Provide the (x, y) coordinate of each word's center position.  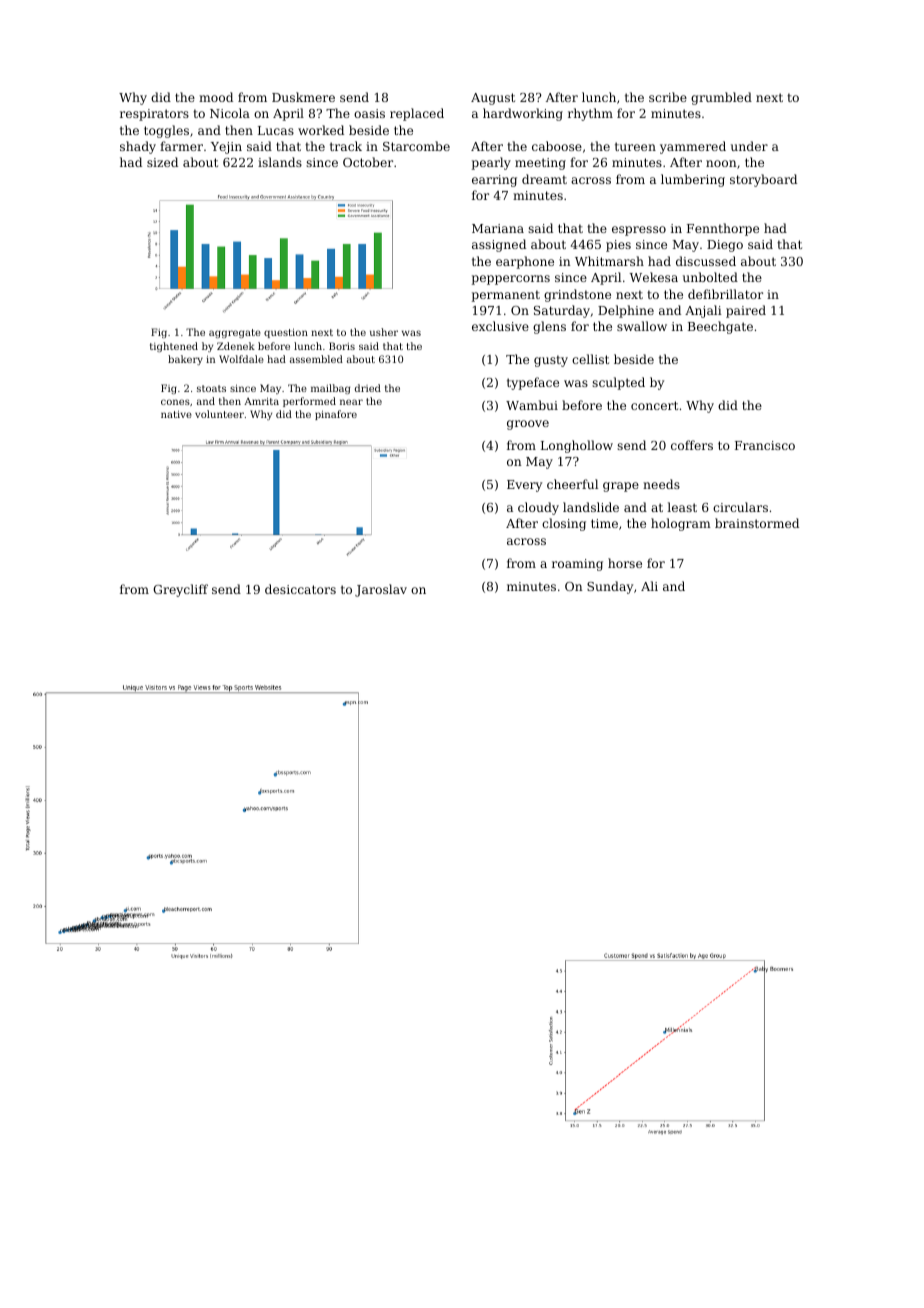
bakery (185, 360)
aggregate (235, 333)
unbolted (710, 277)
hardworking (523, 114)
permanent (506, 296)
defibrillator (725, 294)
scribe (668, 97)
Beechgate (720, 327)
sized (162, 162)
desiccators (300, 589)
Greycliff (180, 590)
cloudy (538, 508)
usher (384, 332)
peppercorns (511, 280)
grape (621, 487)
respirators (154, 115)
